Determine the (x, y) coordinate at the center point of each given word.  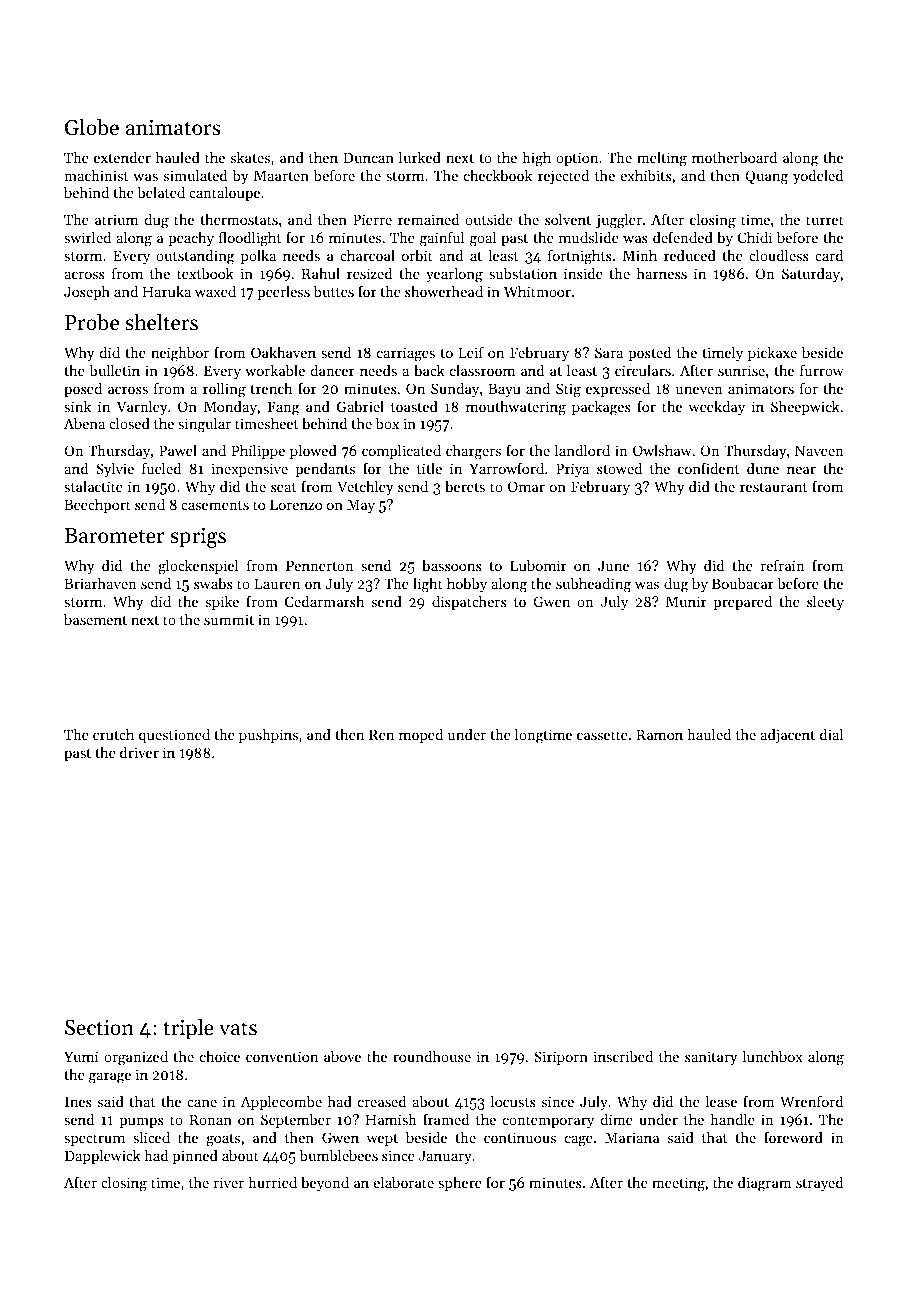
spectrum (94, 1140)
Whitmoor (537, 291)
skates (250, 157)
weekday (717, 408)
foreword (793, 1137)
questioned (174, 736)
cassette (602, 735)
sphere (460, 1184)
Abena (84, 423)
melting (662, 159)
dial (831, 734)
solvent (568, 219)
